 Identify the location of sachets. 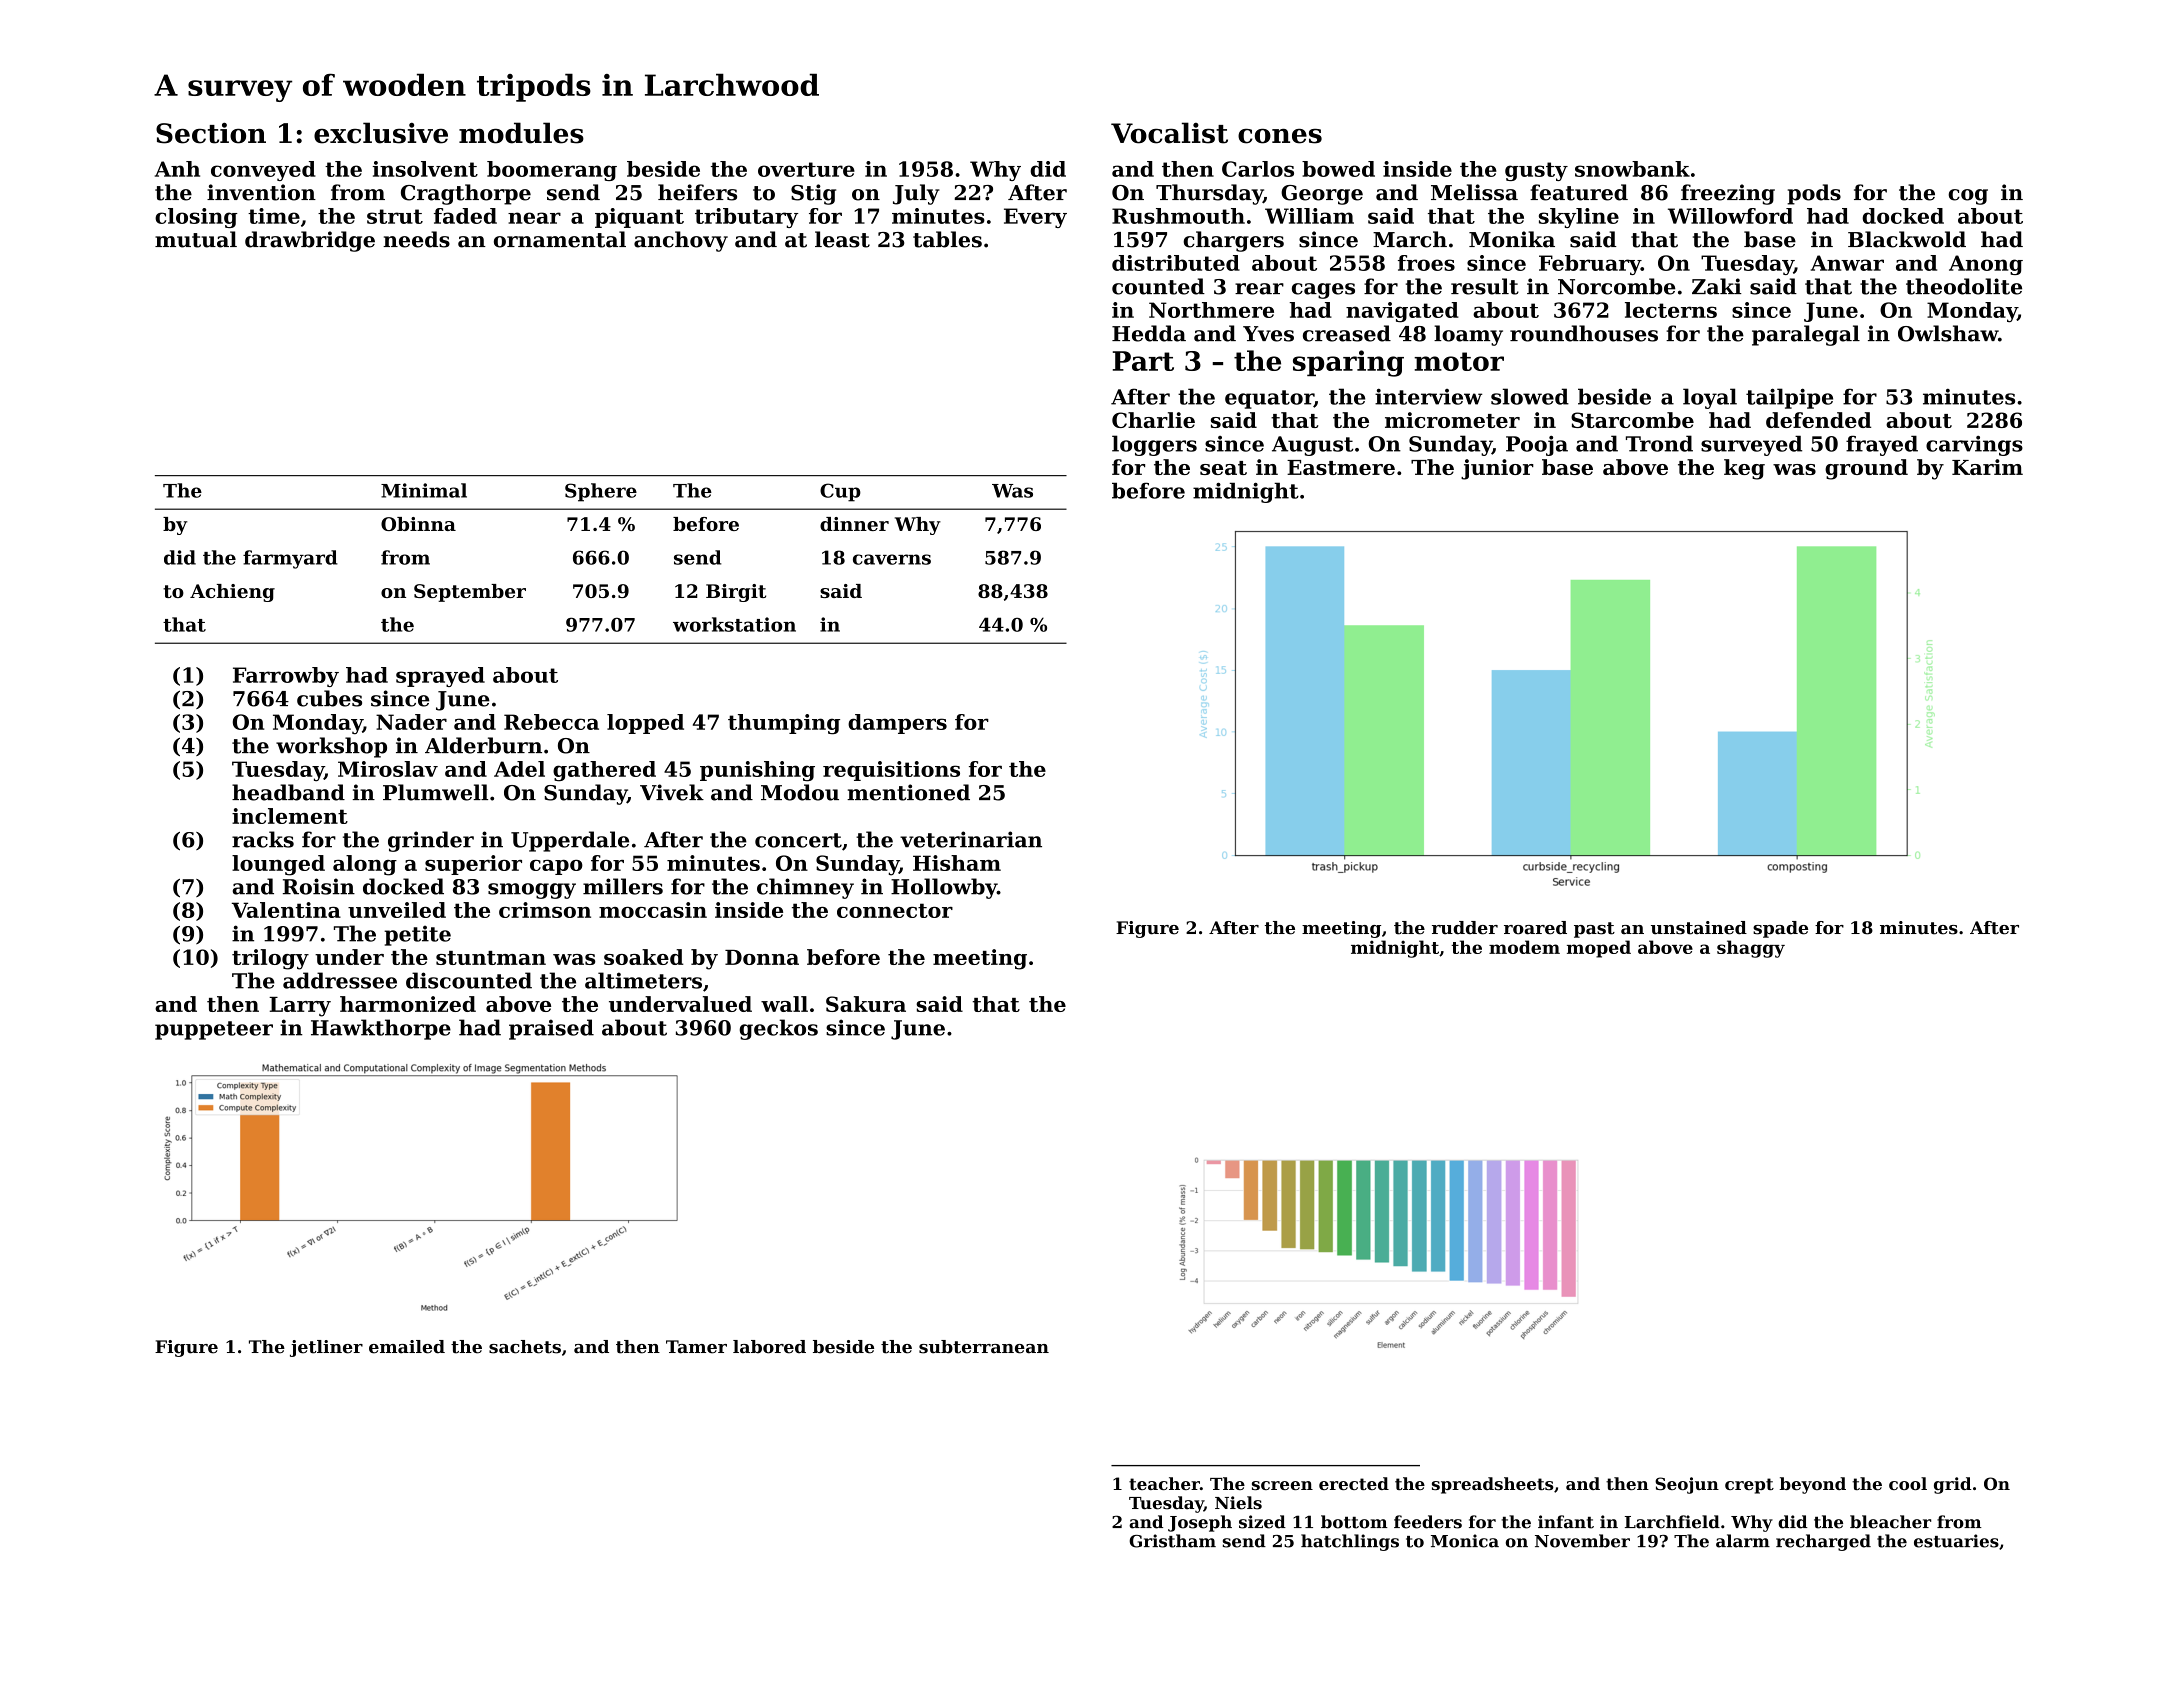
(525, 1347).
